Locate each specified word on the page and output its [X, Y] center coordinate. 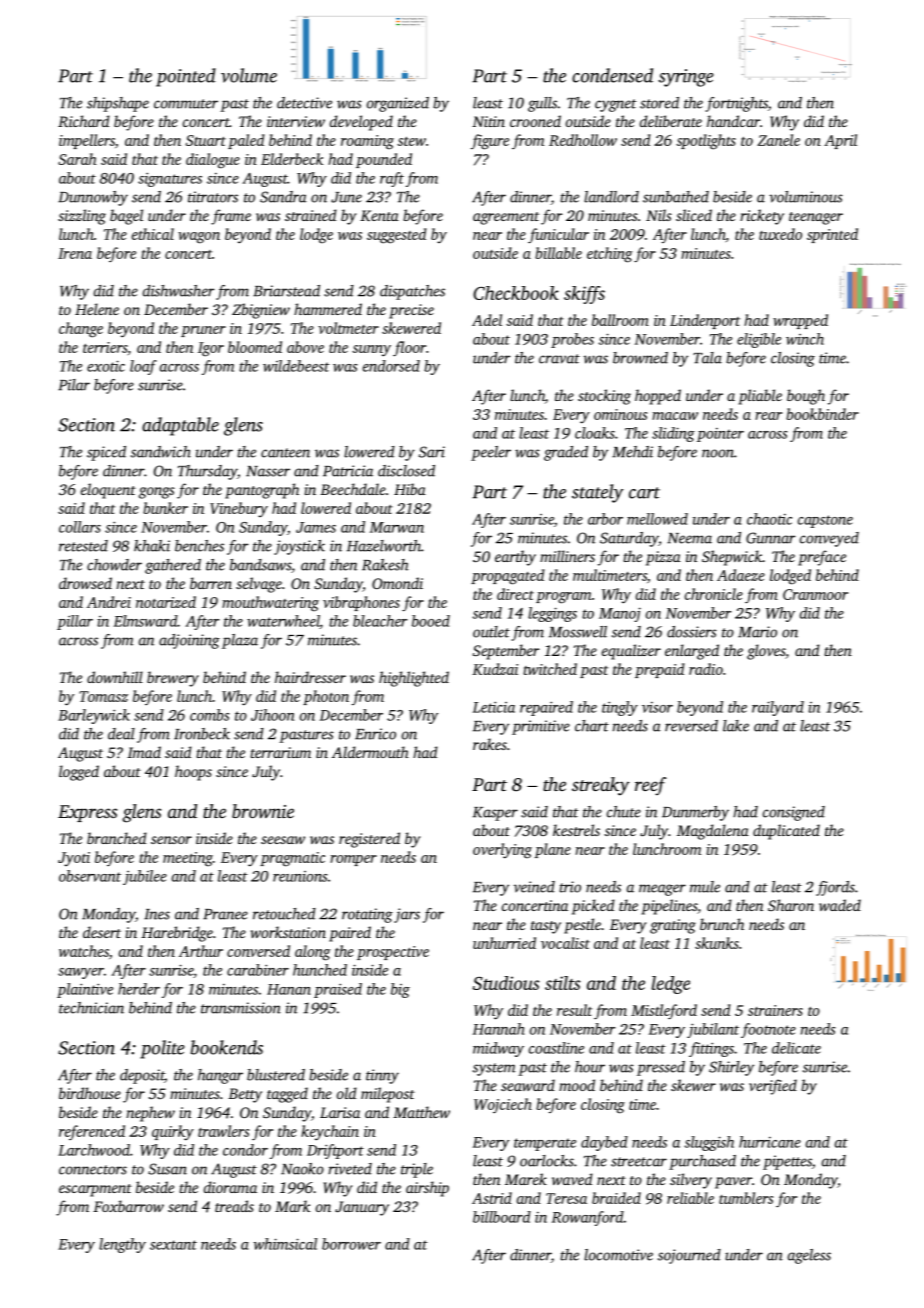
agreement [506, 218]
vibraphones [361, 603]
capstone [825, 521]
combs [209, 715]
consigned [794, 813]
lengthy [122, 1245]
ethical [153, 234]
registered [369, 840]
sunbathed [676, 197]
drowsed [85, 583]
